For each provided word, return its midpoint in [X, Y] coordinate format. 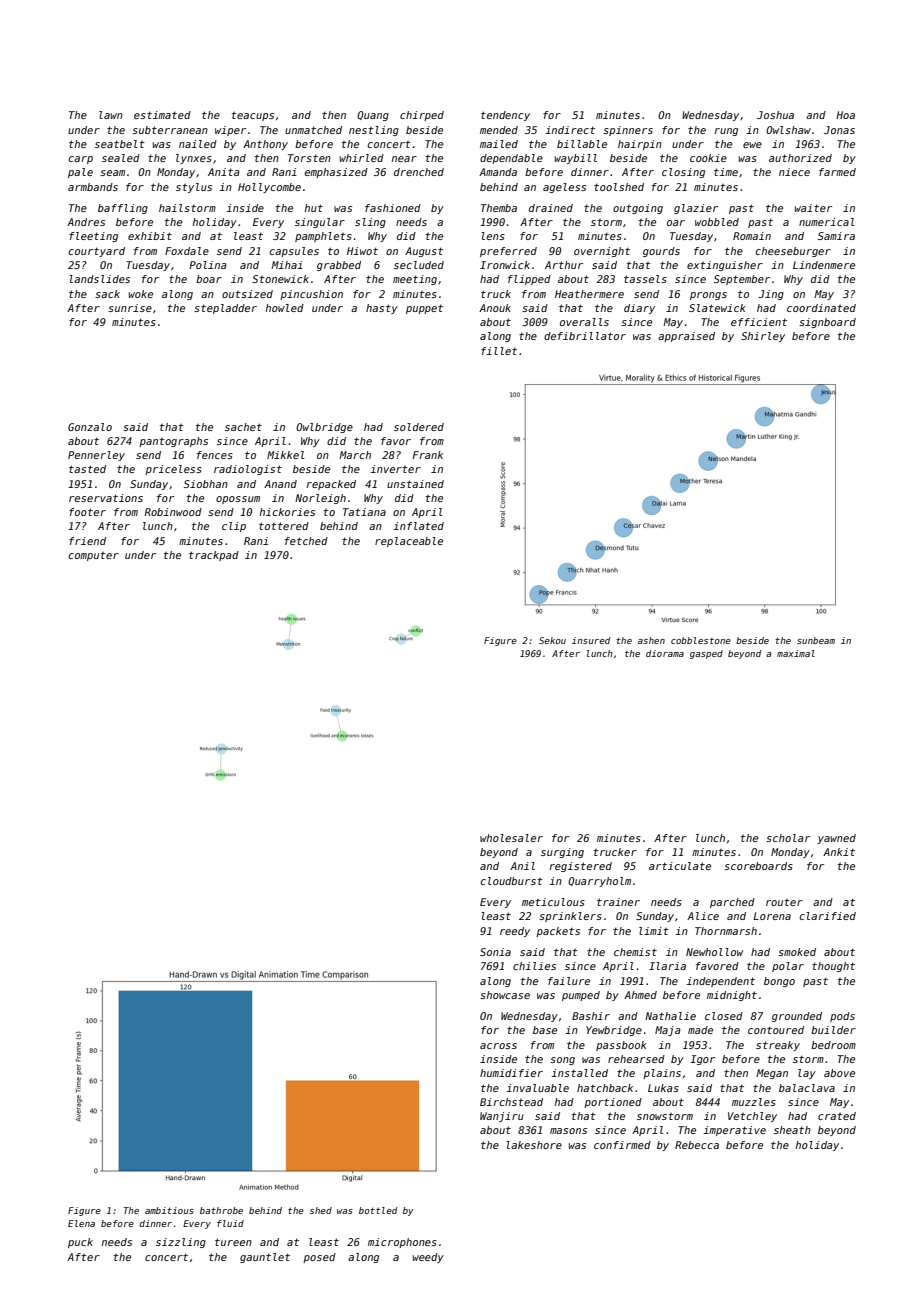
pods [842, 1017]
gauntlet [265, 1258]
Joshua [775, 115]
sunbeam [816, 640]
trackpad [214, 556]
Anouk [495, 308]
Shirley [763, 337]
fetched [306, 541]
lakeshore [534, 1145]
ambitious [169, 1210]
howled [285, 308]
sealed [121, 158]
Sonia [495, 952]
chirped [422, 116]
